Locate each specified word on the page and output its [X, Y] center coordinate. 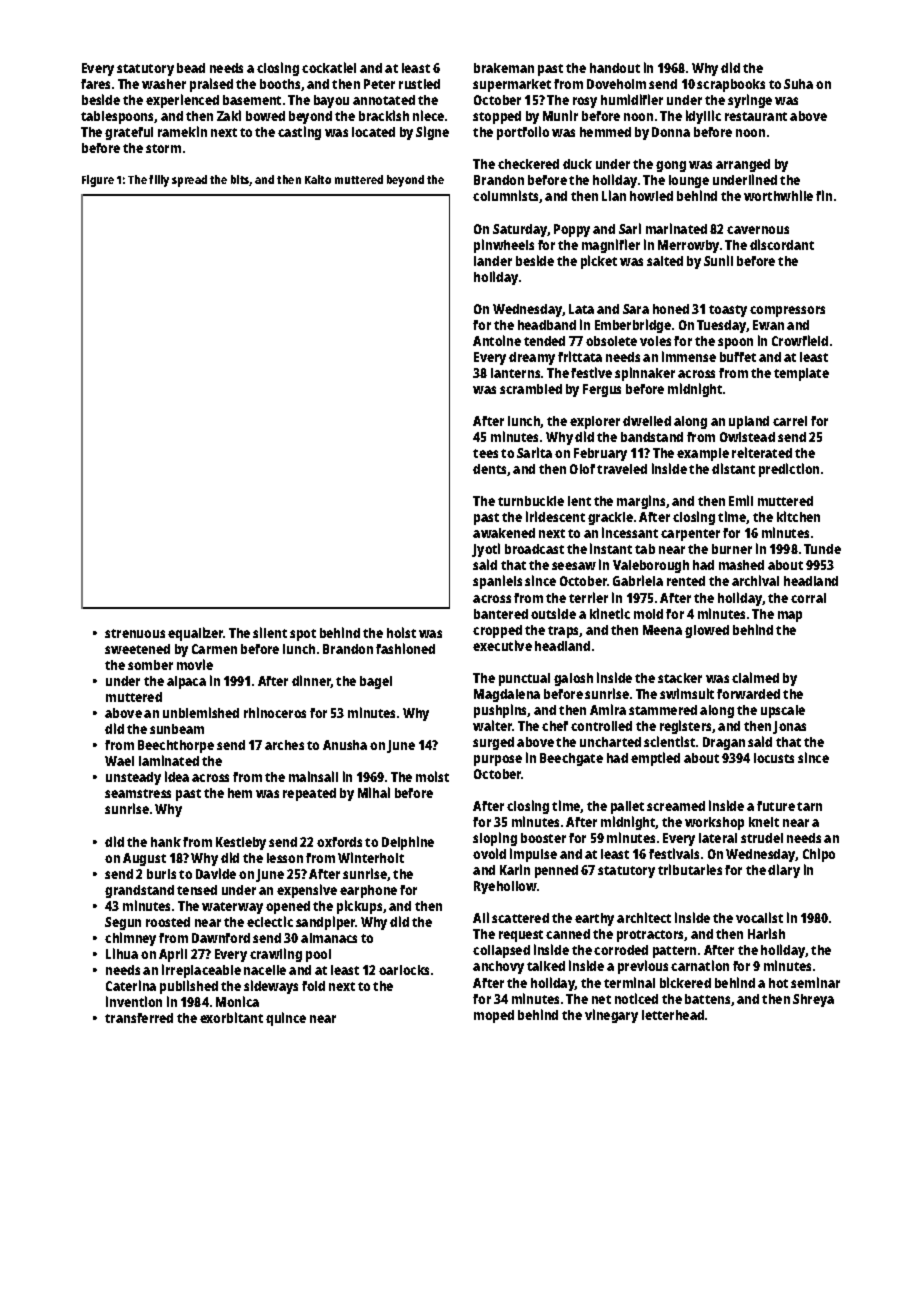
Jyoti [486, 550]
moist [432, 776]
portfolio [523, 133]
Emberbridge [633, 326]
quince [286, 1019]
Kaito [318, 179]
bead [191, 68]
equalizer [196, 634]
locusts [774, 758]
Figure [98, 181]
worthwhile [778, 195]
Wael [119, 761]
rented [686, 581]
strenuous [135, 633]
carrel [790, 421]
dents [489, 469]
